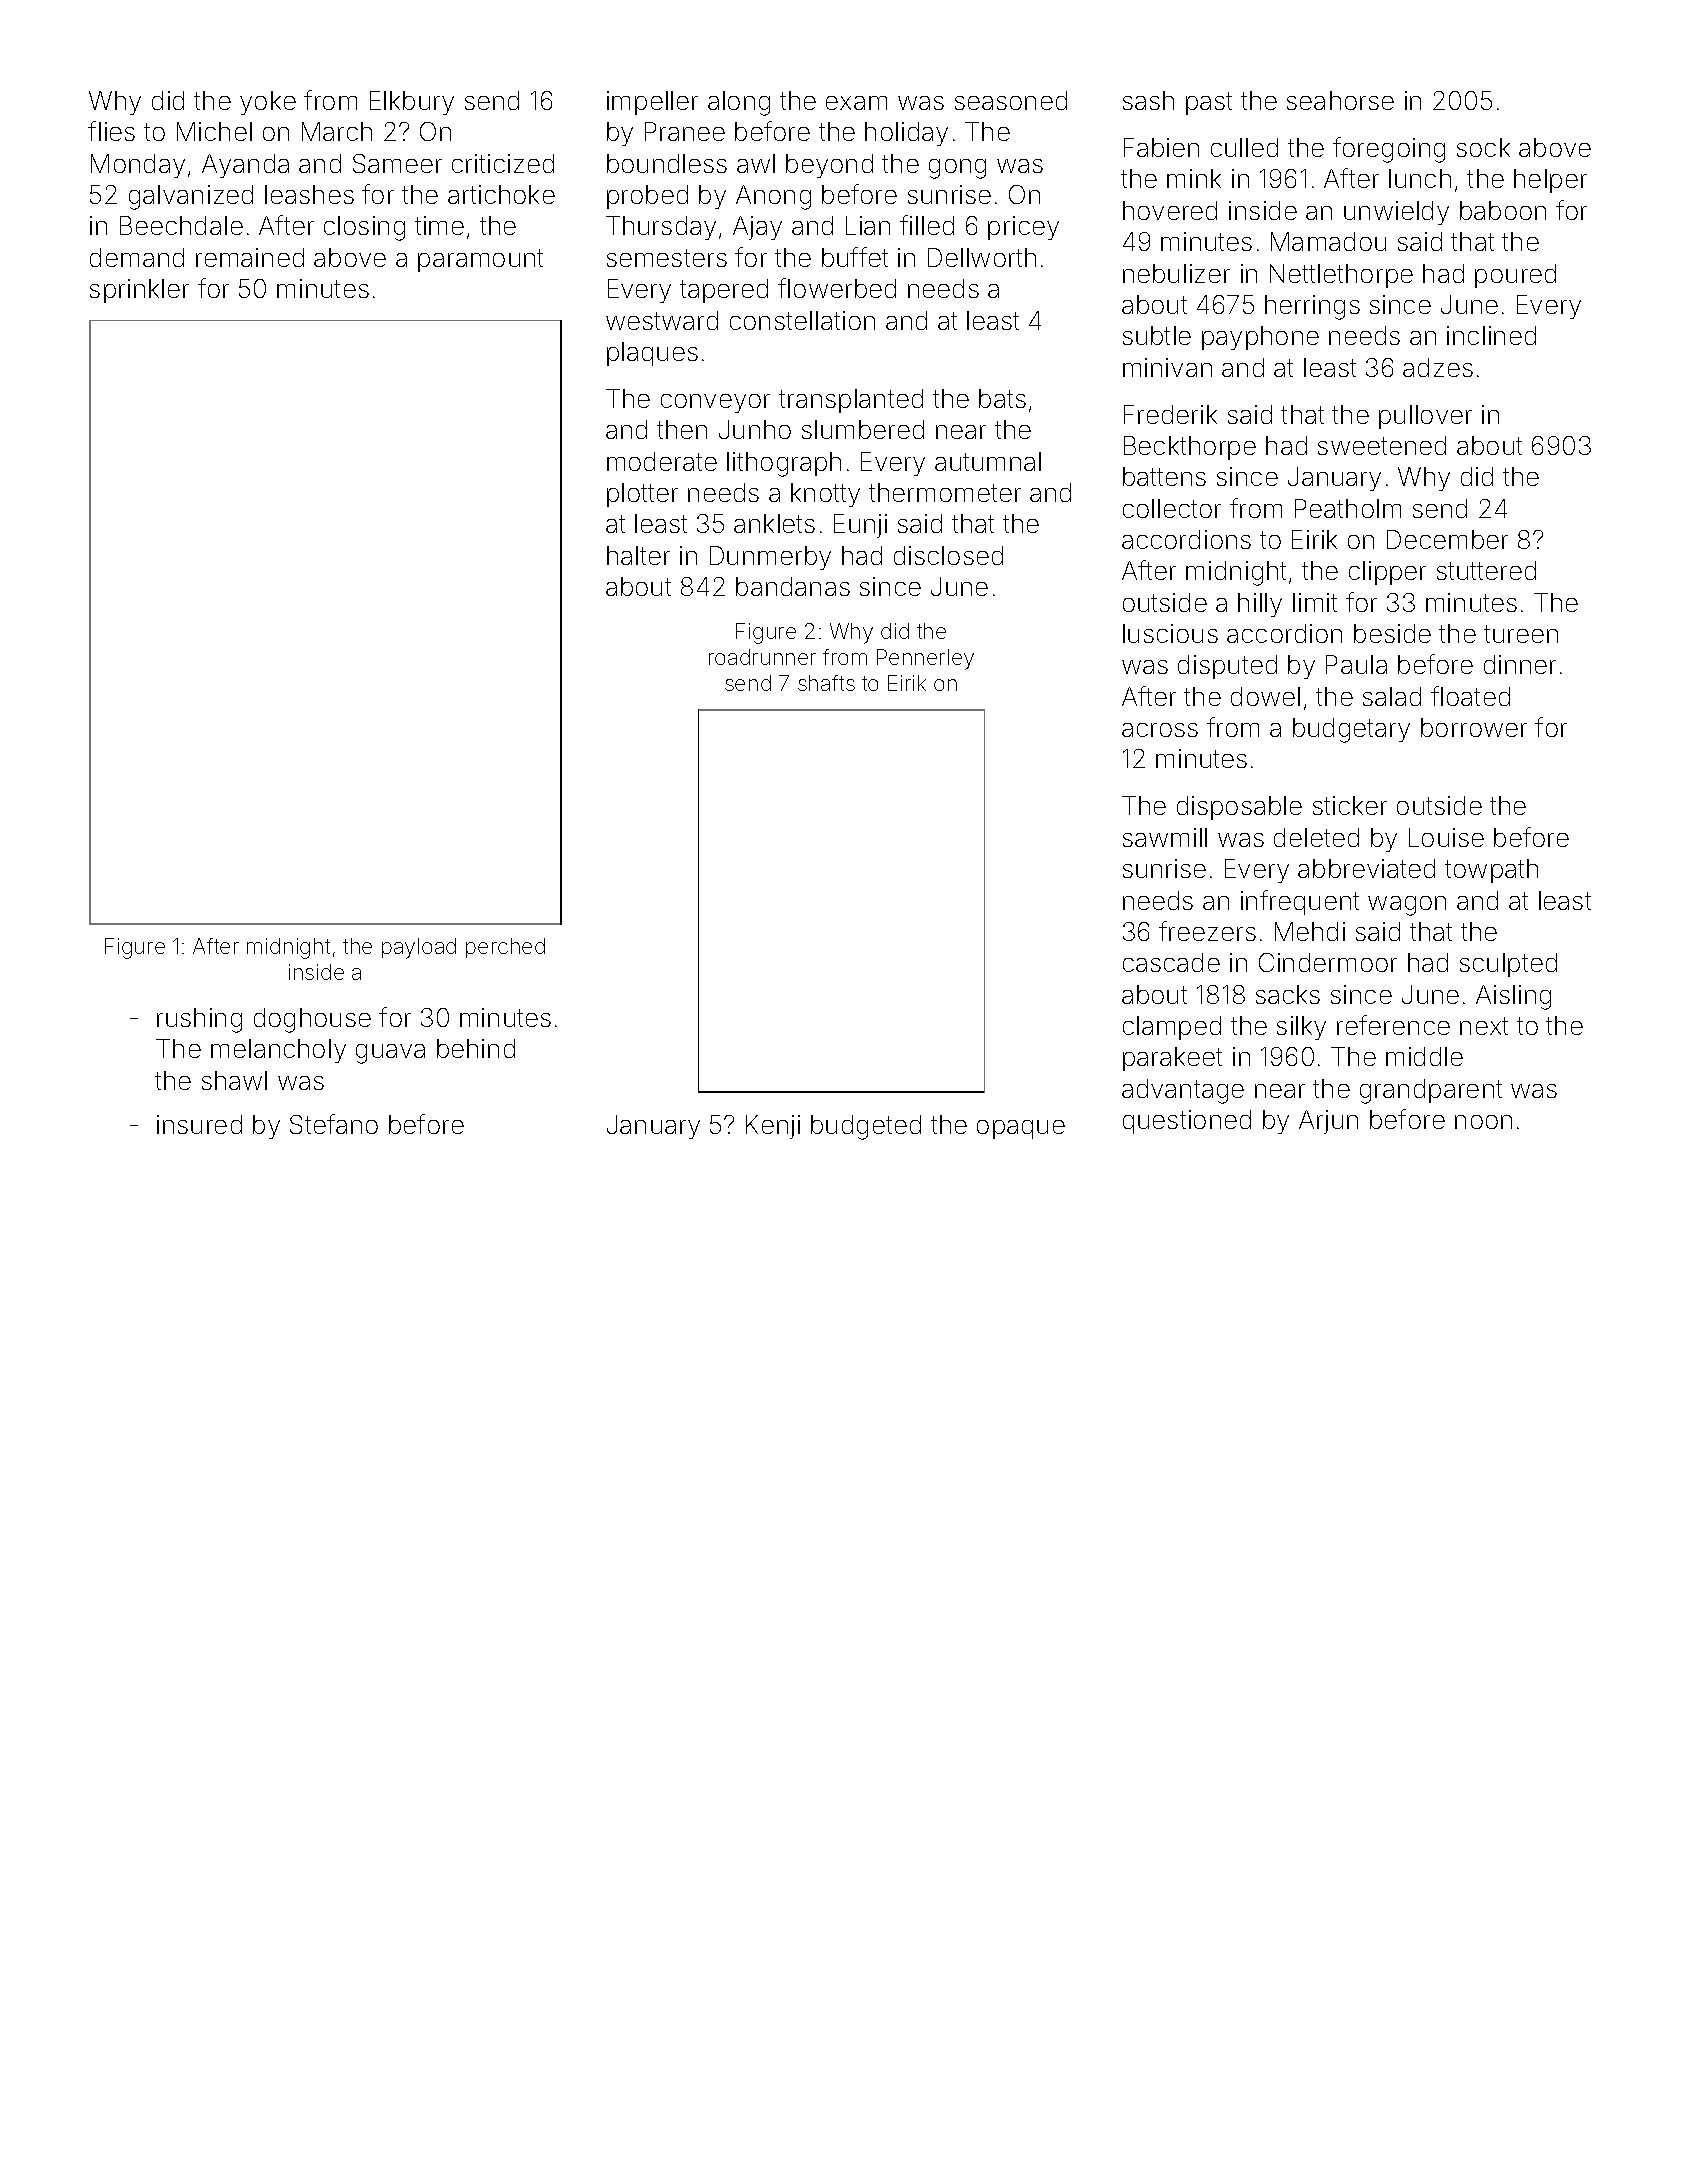 Image resolution: width=1683 pixels, height=2178 pixels. I want to click on Stefano, so click(334, 1124).
